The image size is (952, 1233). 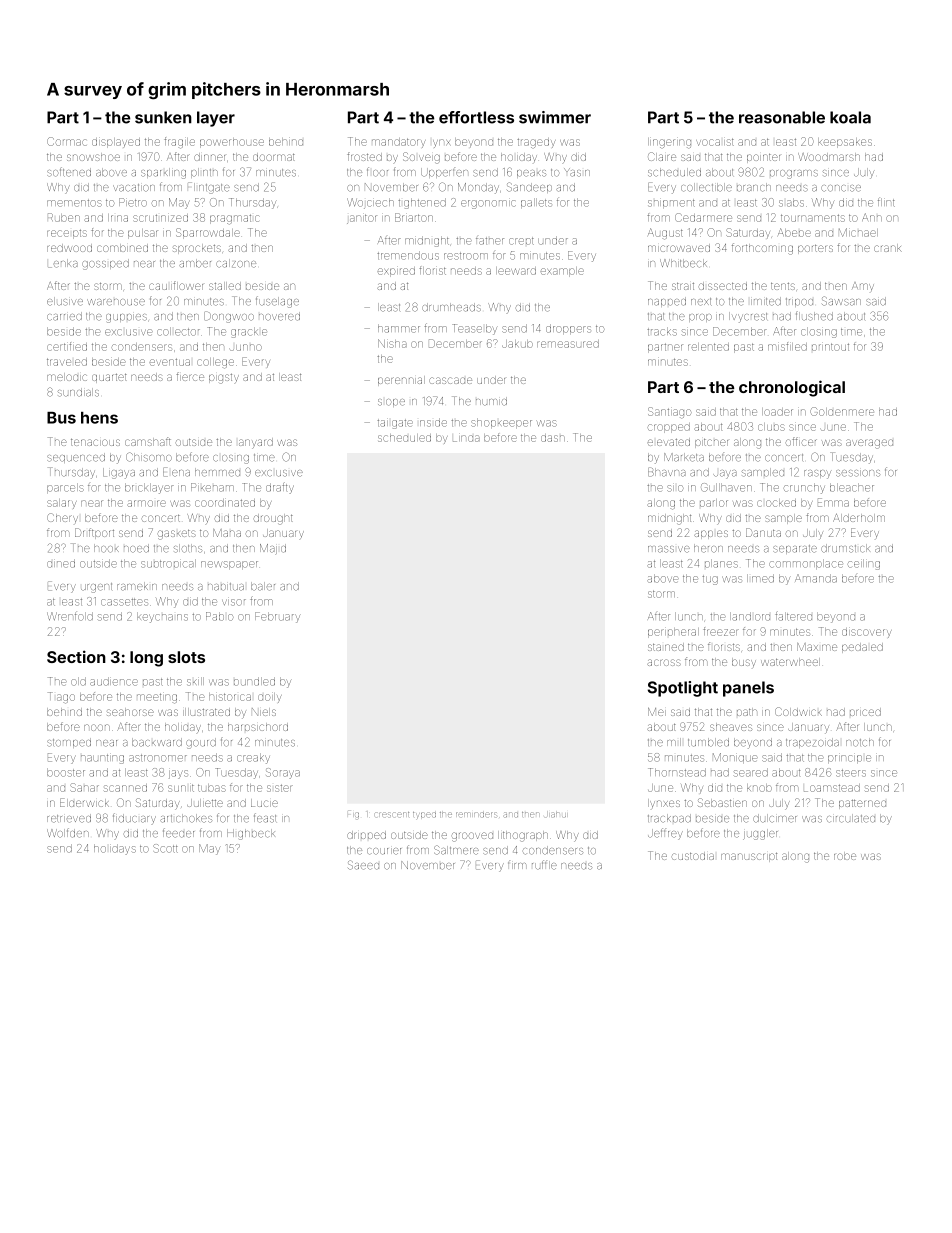 I want to click on sunken, so click(x=163, y=117).
